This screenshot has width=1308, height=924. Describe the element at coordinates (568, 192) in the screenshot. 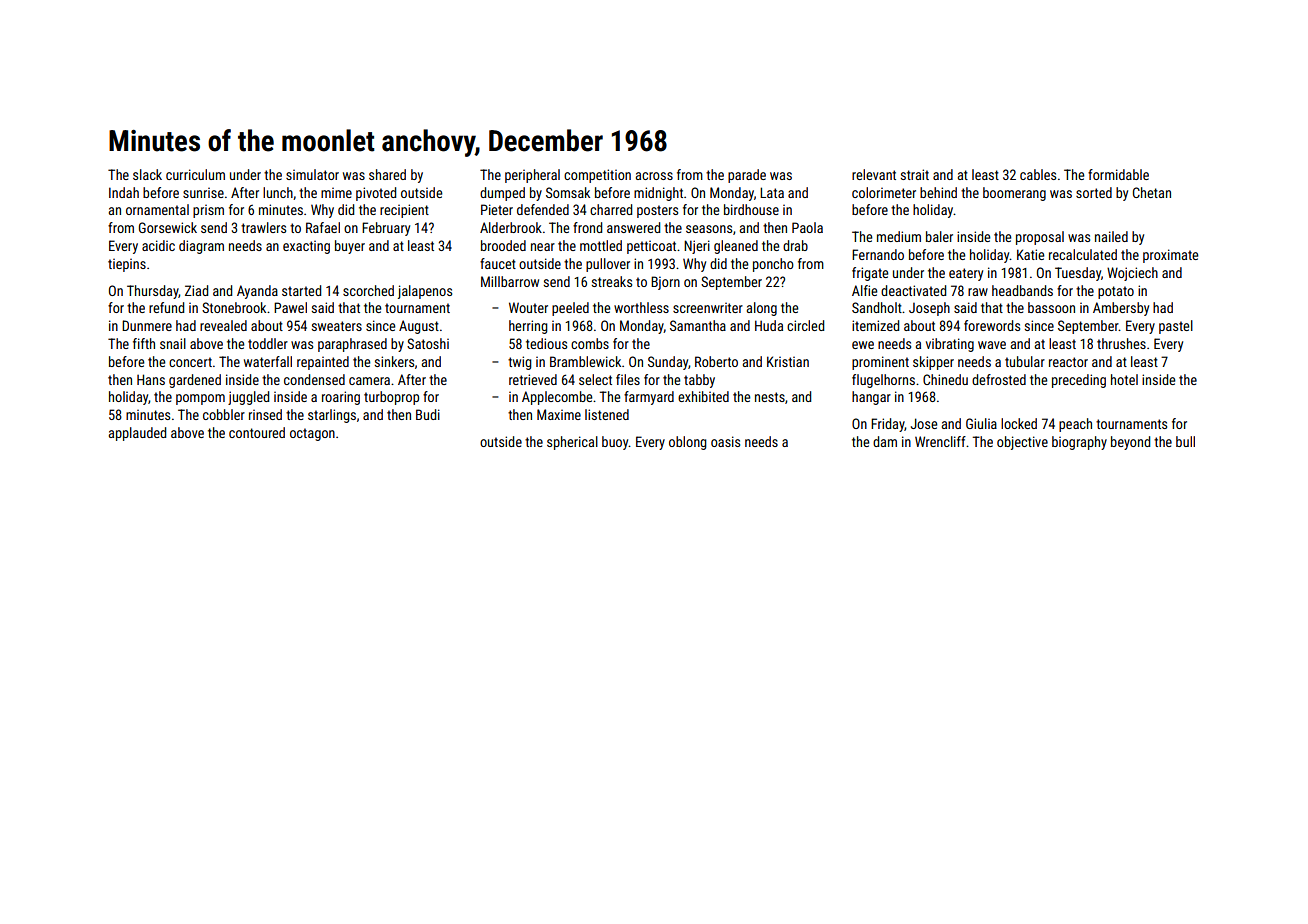

I see `Somsak` at that location.
